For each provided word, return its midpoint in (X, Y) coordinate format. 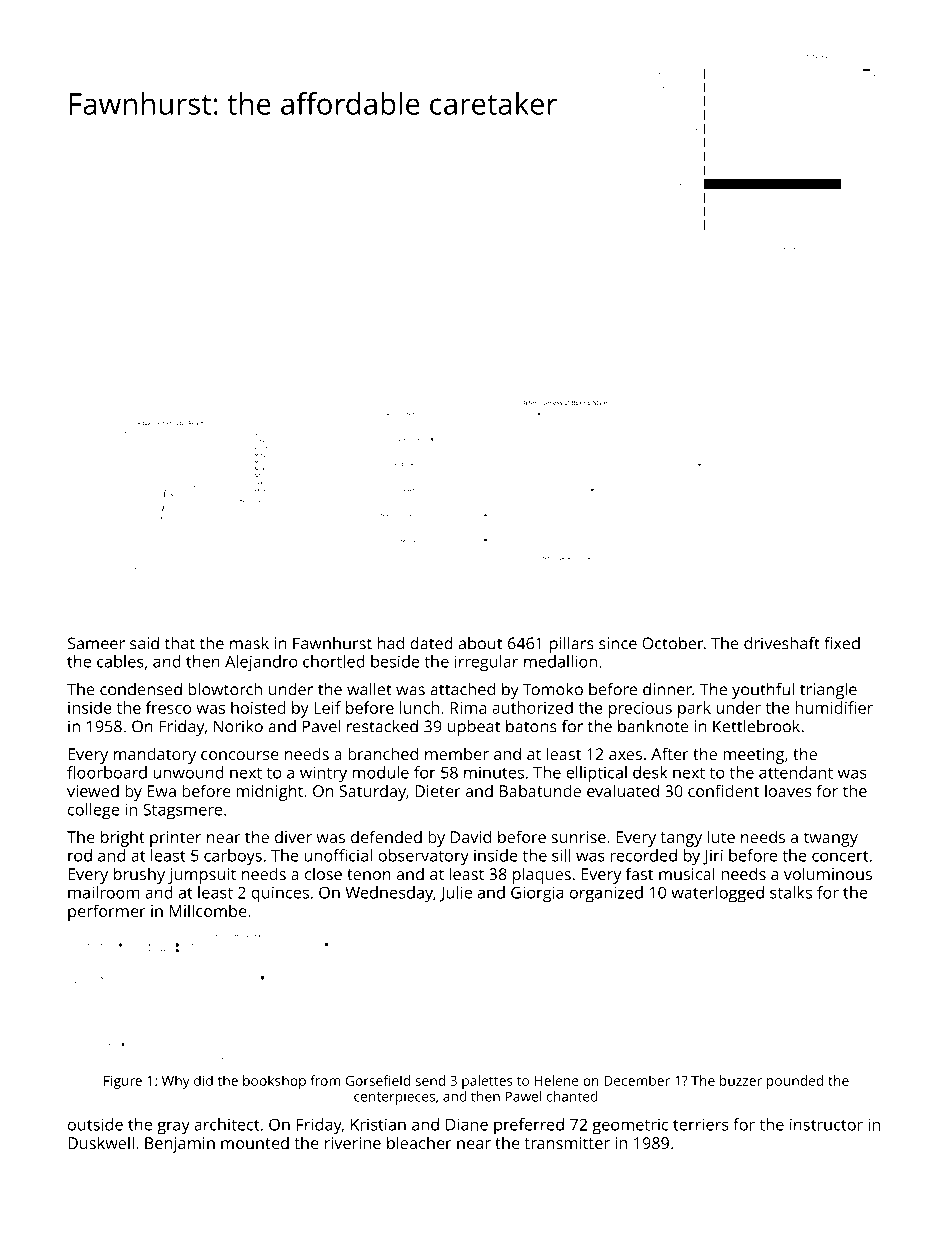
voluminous (828, 873)
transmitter (567, 1143)
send (430, 1080)
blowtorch (225, 689)
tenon (369, 874)
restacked (382, 726)
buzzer (741, 1080)
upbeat (474, 728)
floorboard (107, 772)
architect (227, 1124)
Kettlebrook (756, 726)
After (670, 753)
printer (175, 839)
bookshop (274, 1082)
